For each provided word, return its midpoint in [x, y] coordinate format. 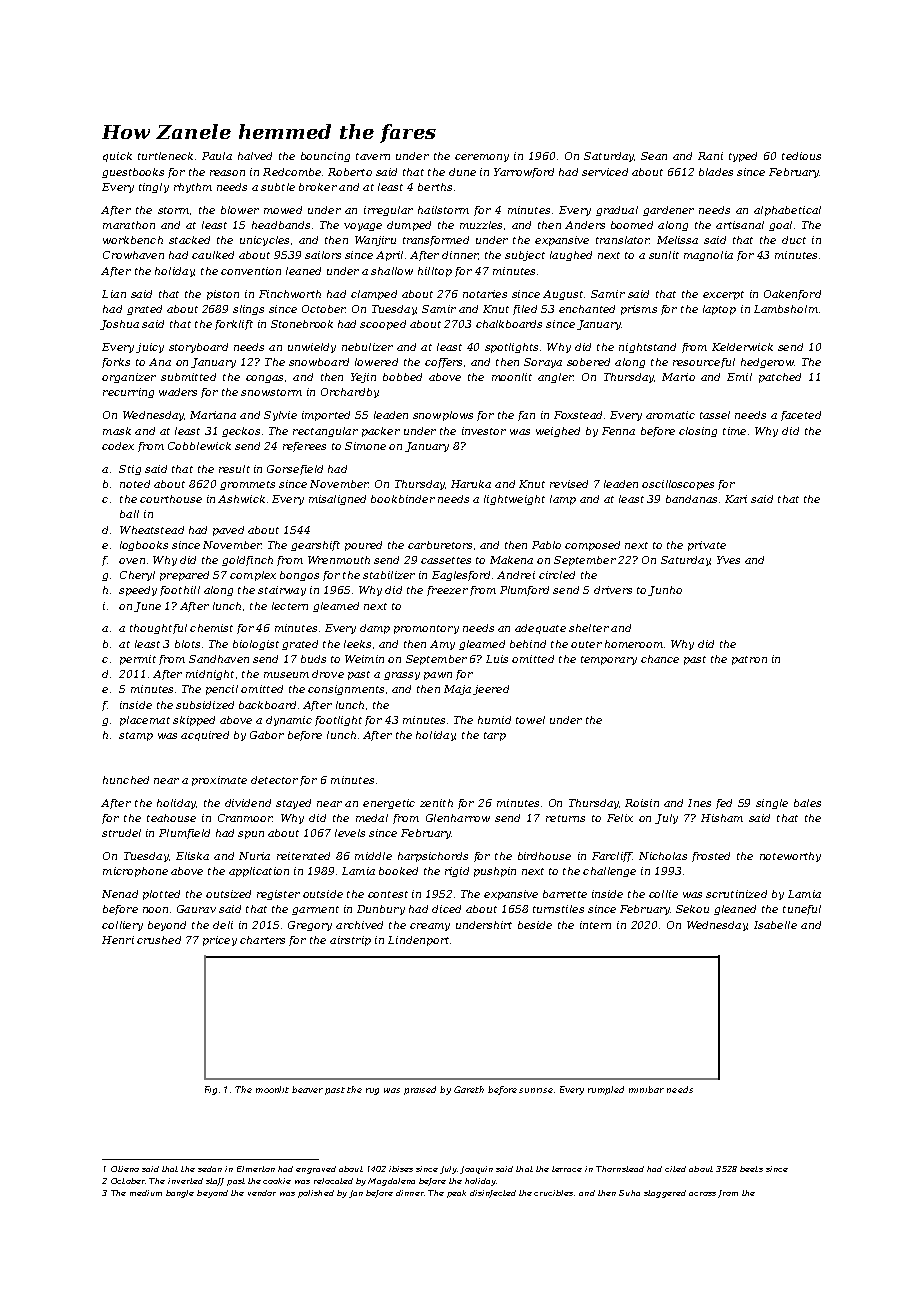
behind [528, 644]
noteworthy [790, 857]
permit [138, 660]
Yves [728, 560]
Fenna [618, 431]
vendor [262, 1193]
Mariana [213, 415]
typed [743, 157]
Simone [365, 446]
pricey [220, 941]
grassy [402, 676]
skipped [194, 721]
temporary [609, 660]
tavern [373, 156]
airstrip [350, 941]
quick [117, 157]
